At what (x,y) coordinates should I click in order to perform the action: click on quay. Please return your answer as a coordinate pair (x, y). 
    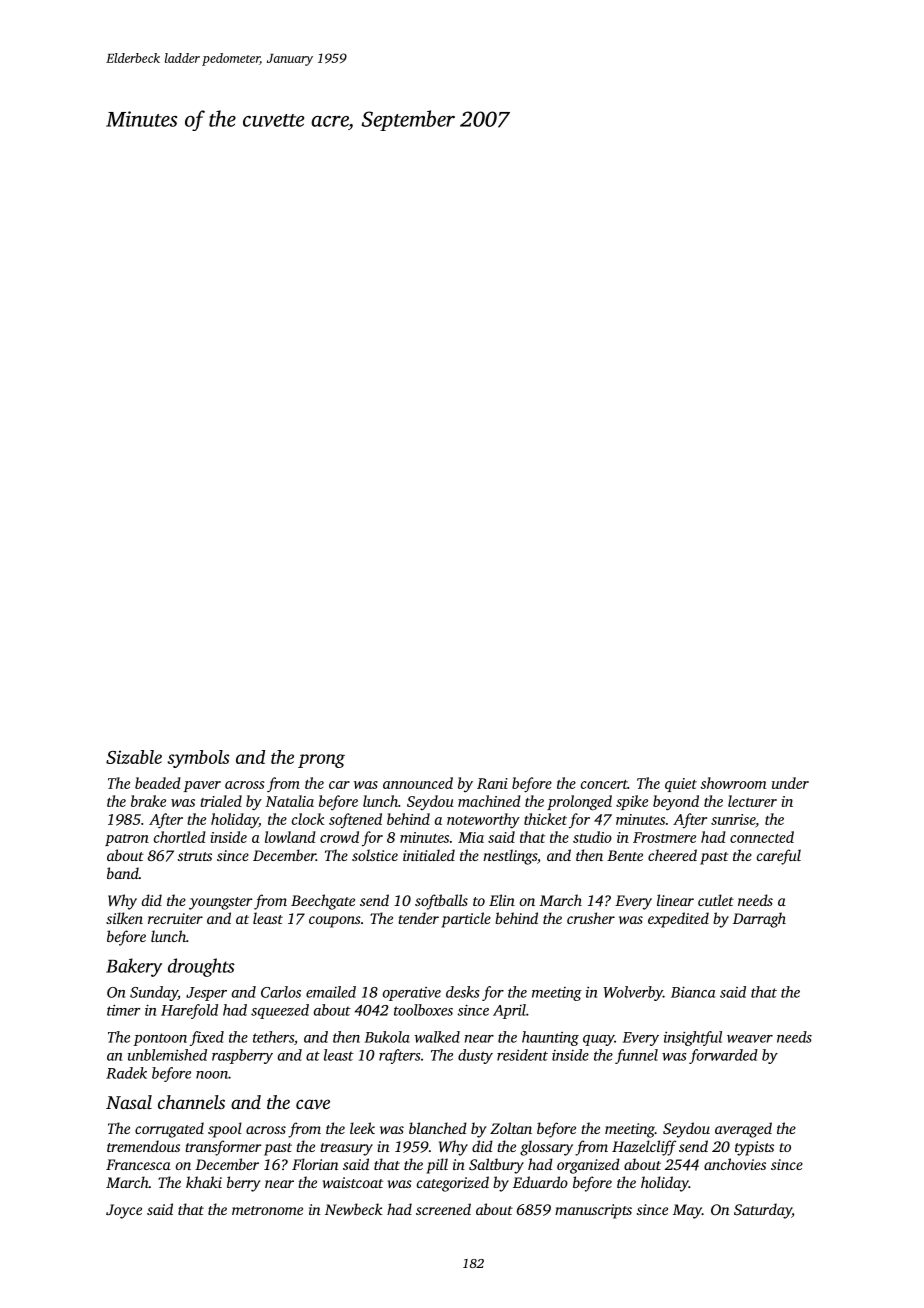
    Looking at the image, I should click on (599, 1040).
